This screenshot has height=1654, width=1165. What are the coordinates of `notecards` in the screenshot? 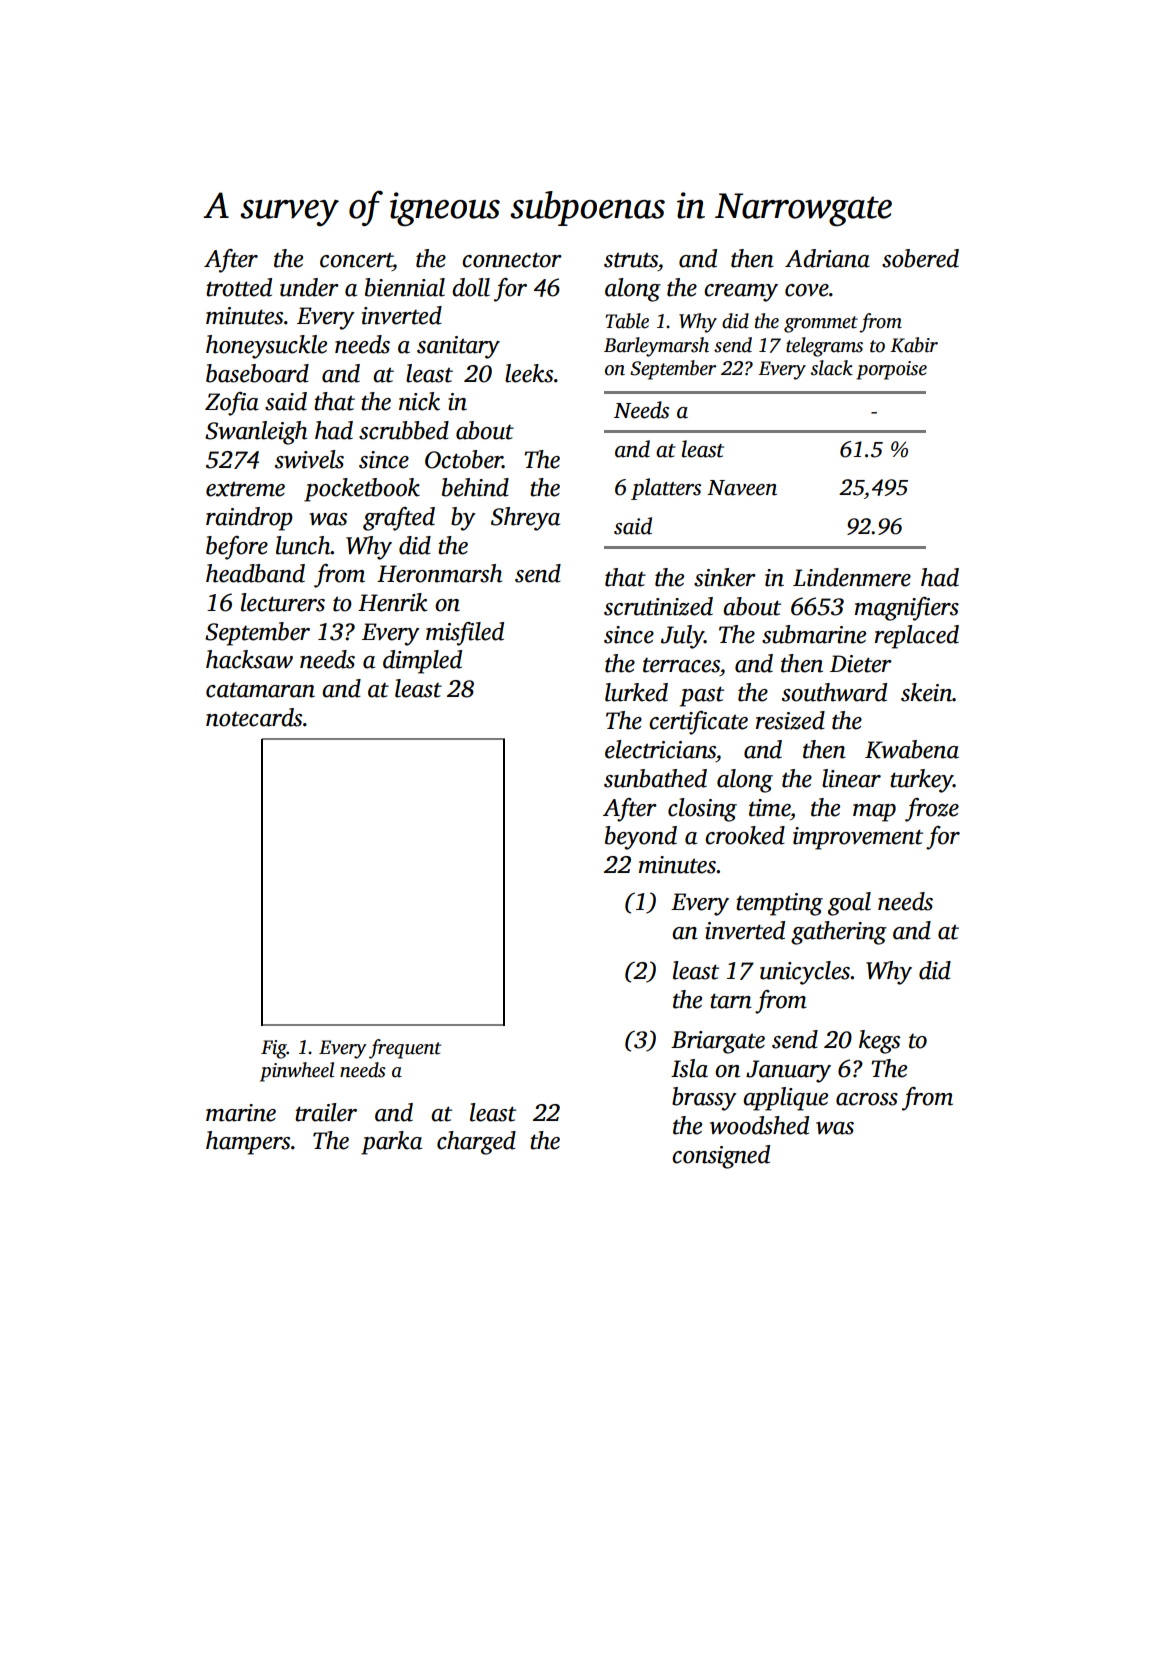 It's located at (254, 717).
